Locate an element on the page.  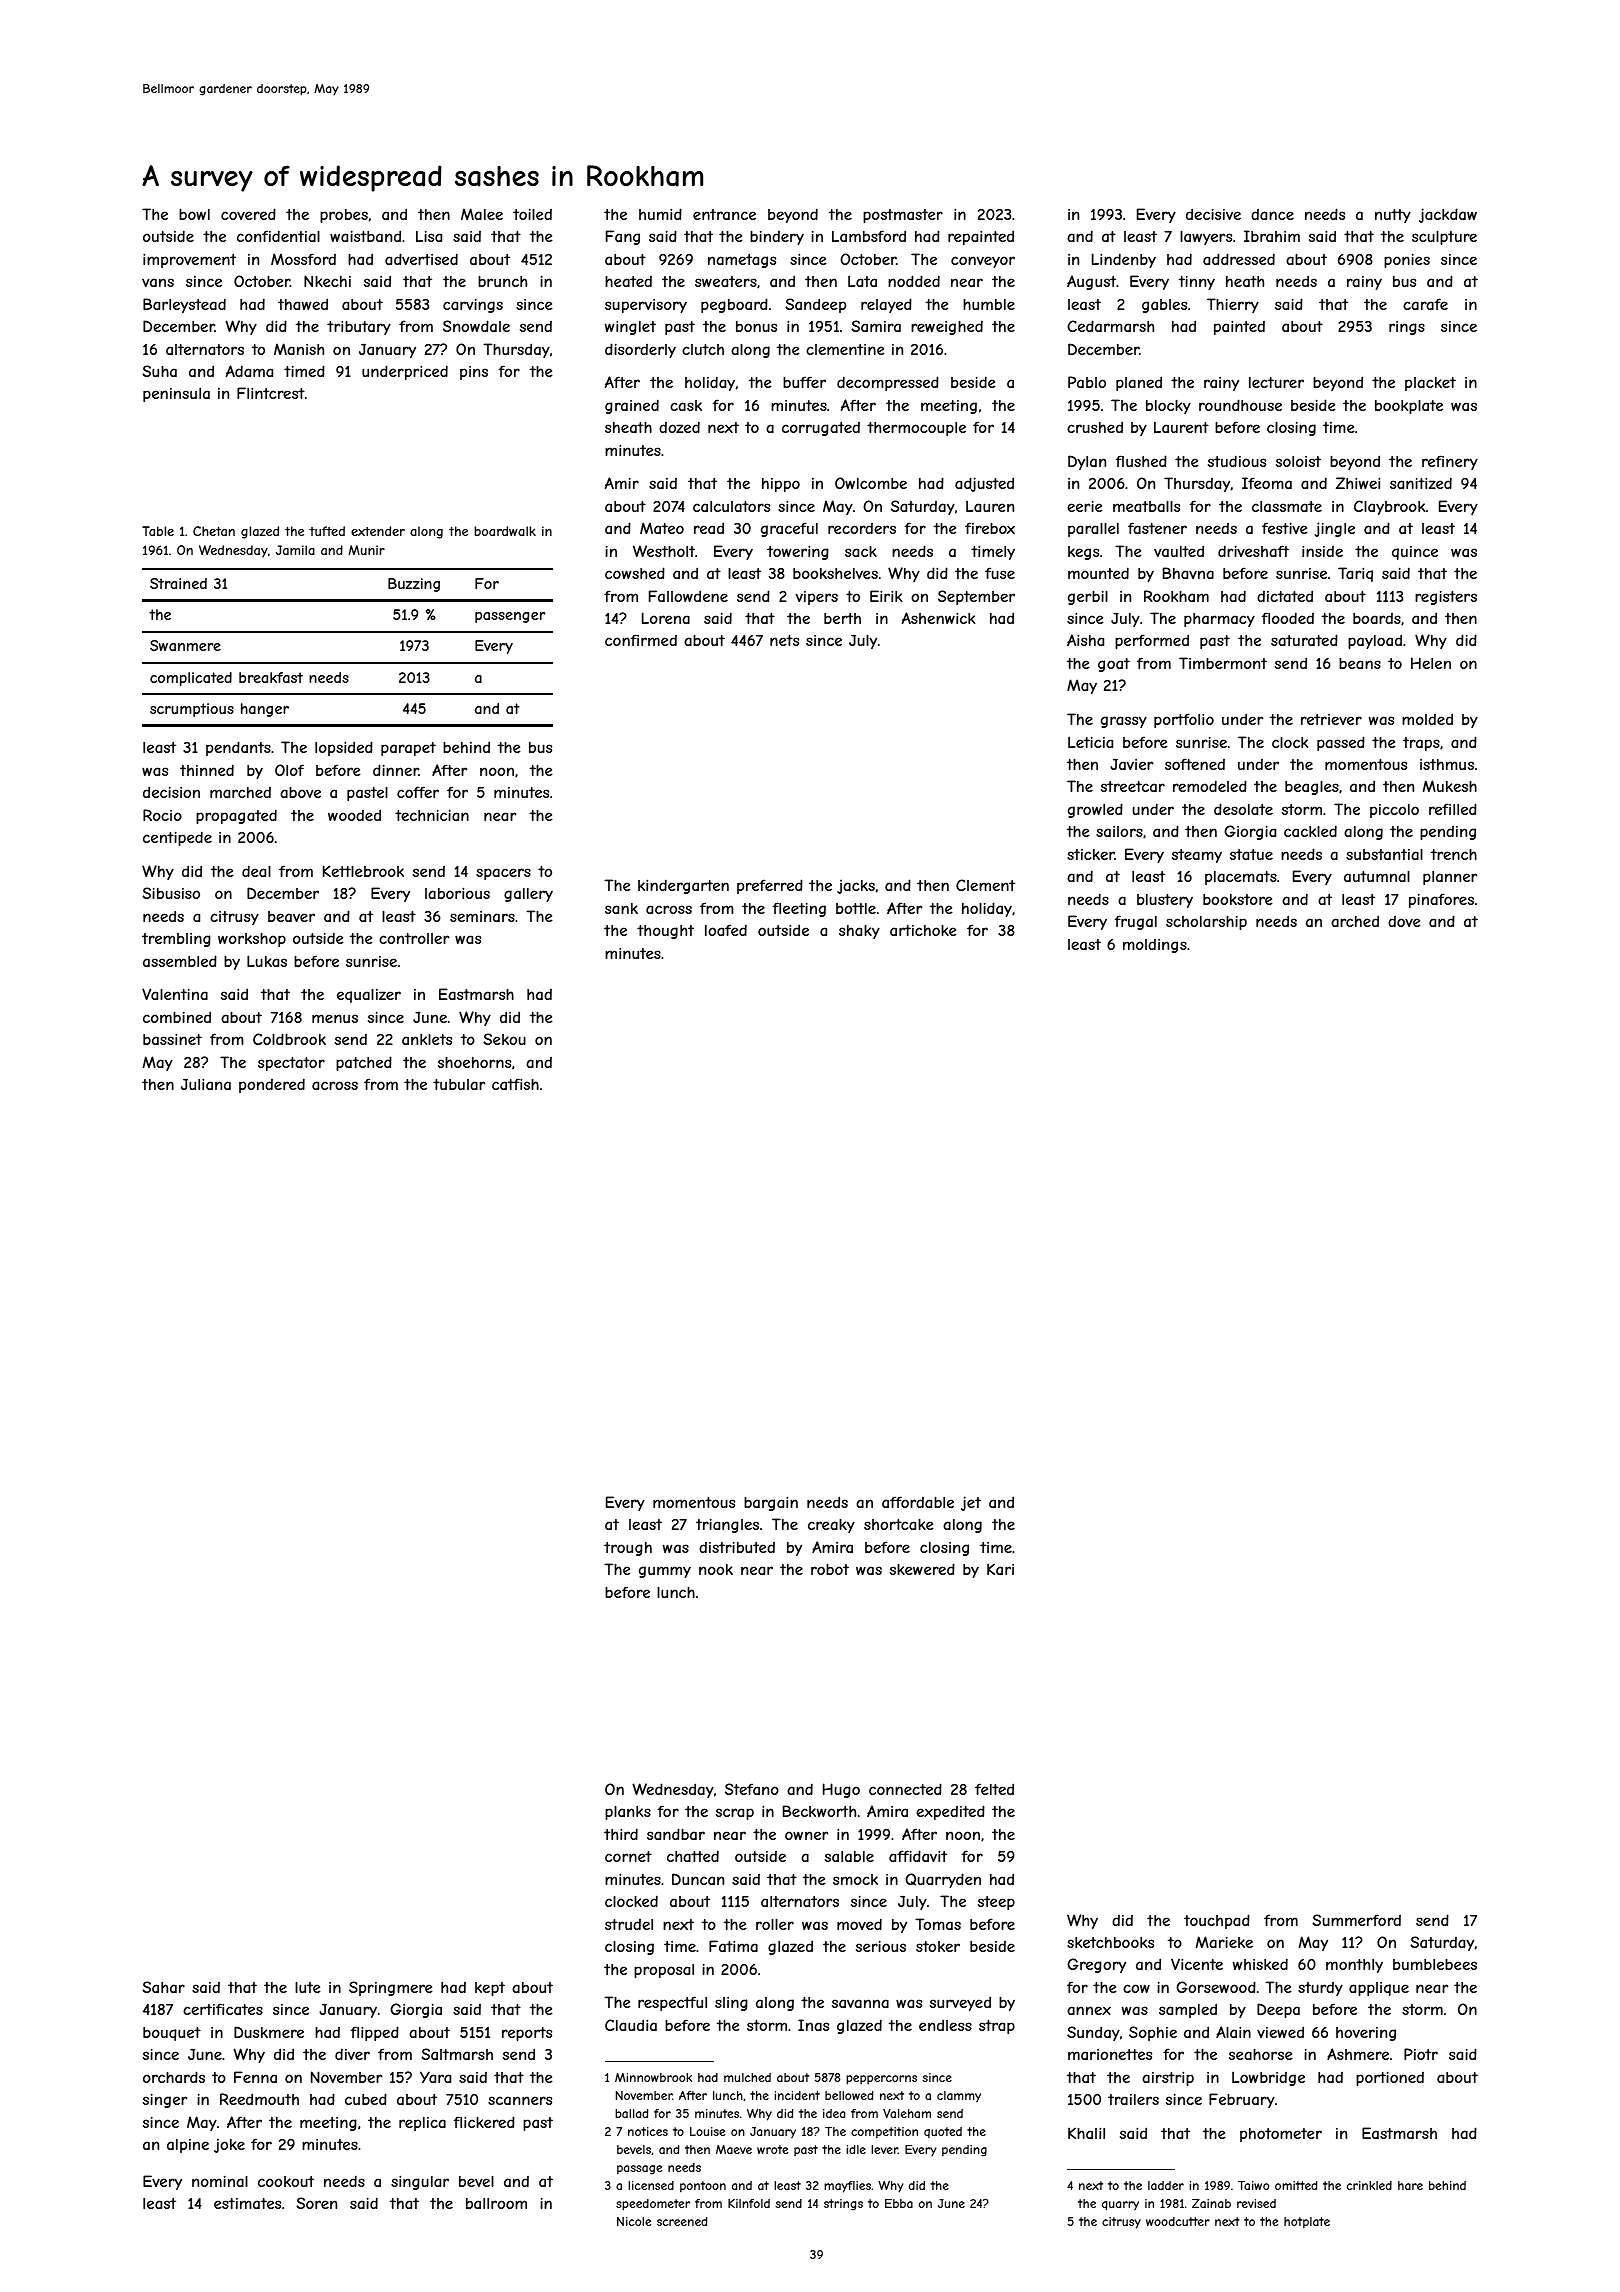
pondered is located at coordinates (272, 1085).
